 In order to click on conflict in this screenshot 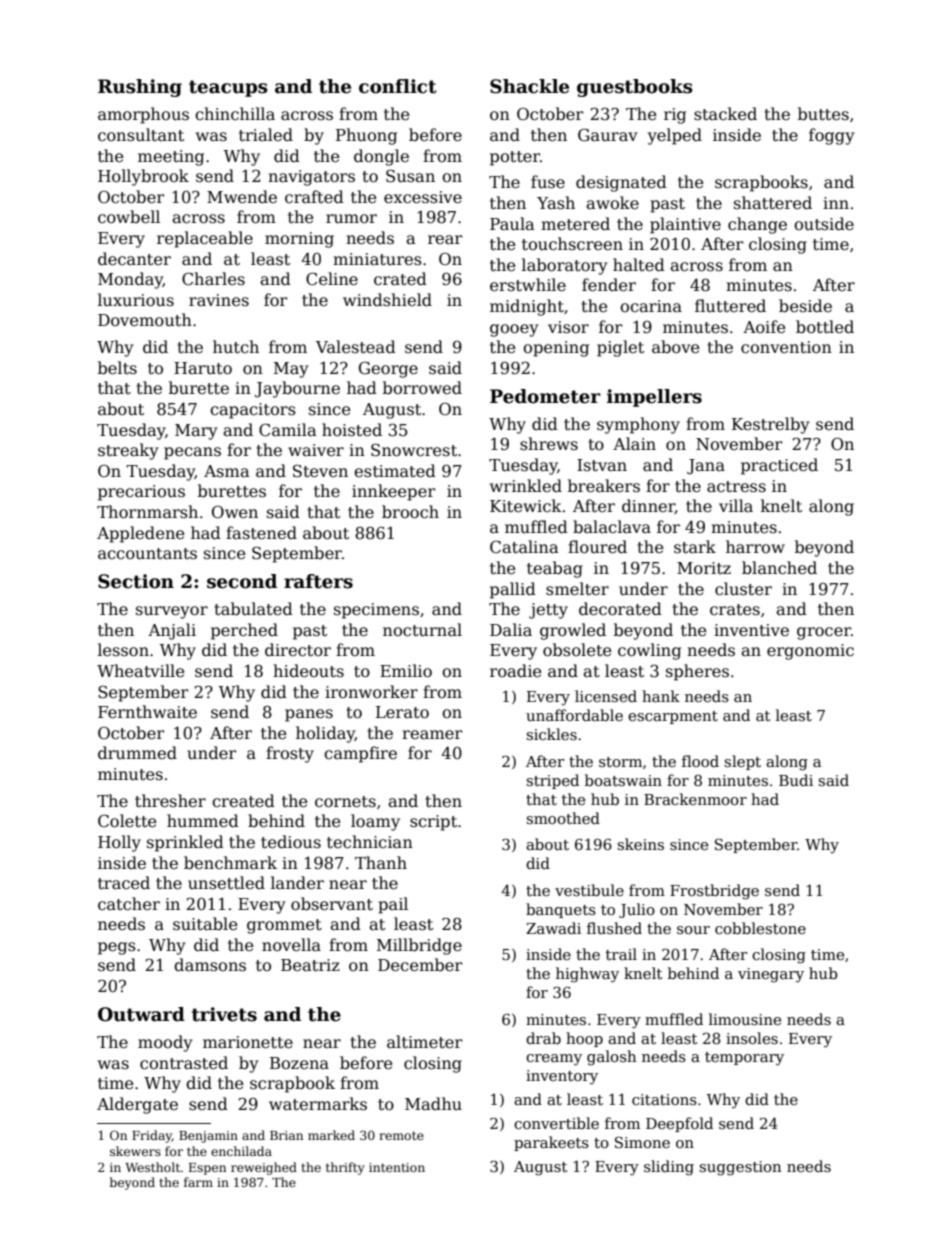, I will do `click(398, 86)`.
